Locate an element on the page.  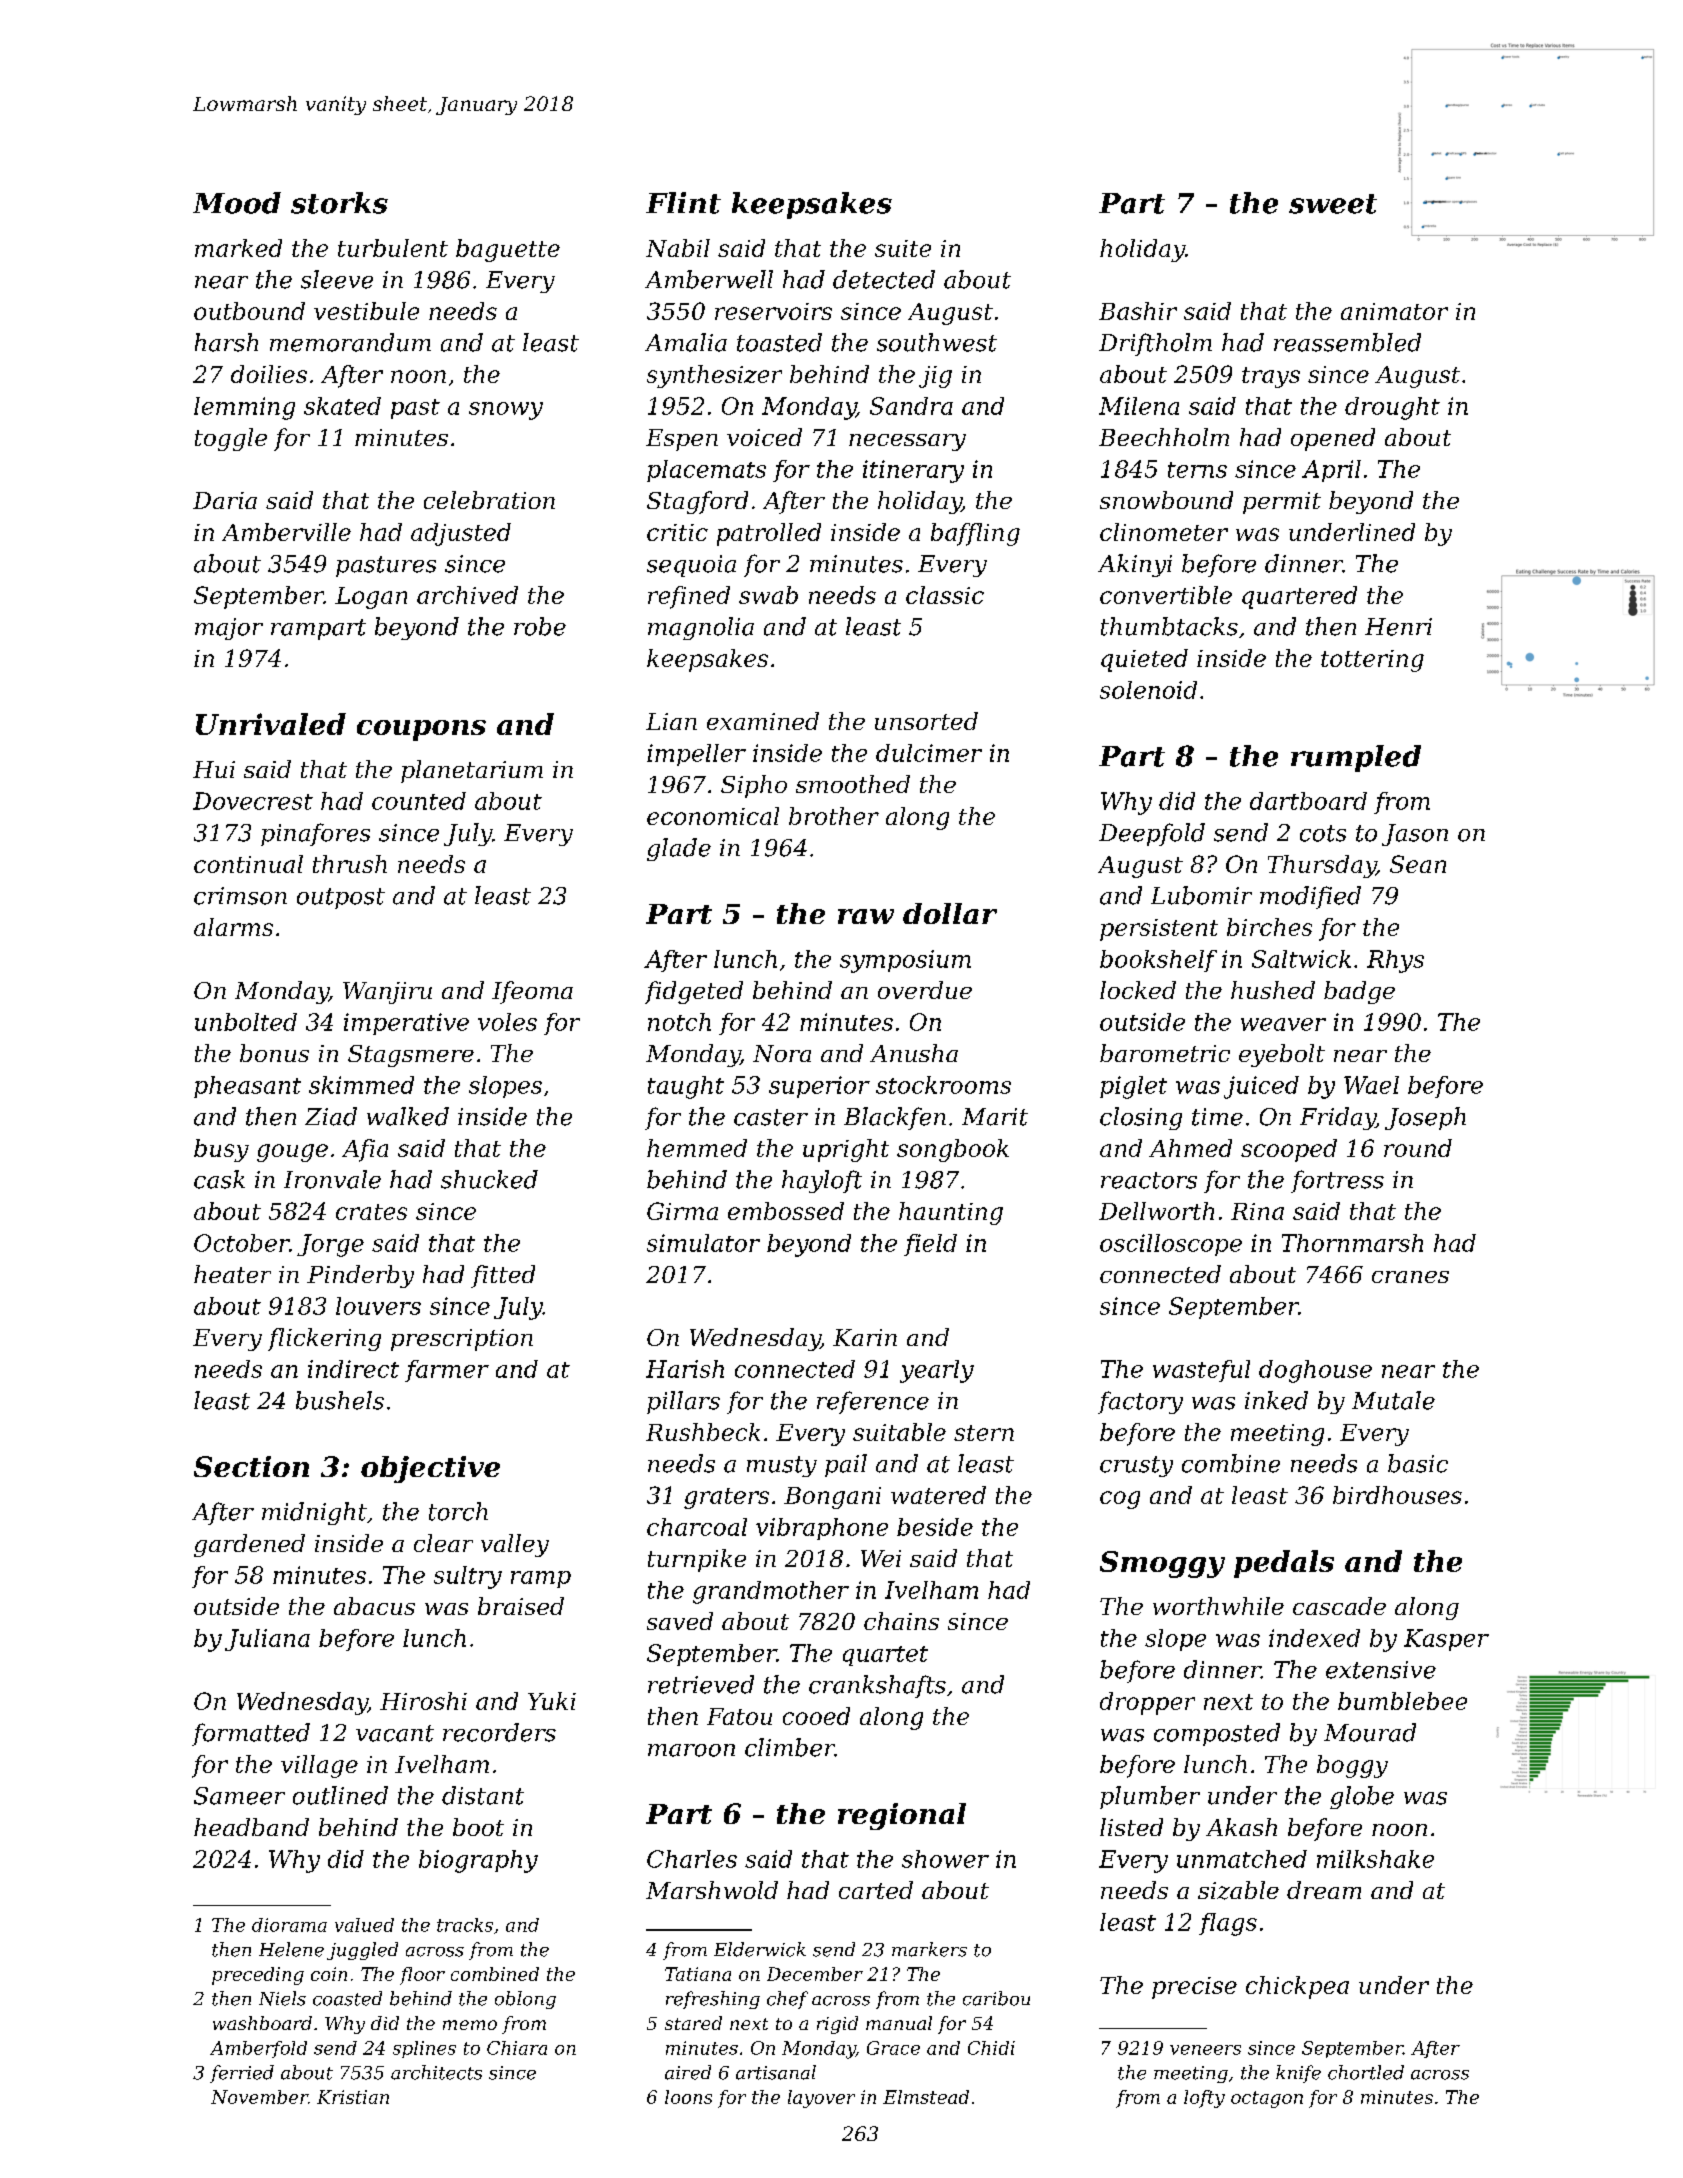
washboard is located at coordinates (262, 2023).
